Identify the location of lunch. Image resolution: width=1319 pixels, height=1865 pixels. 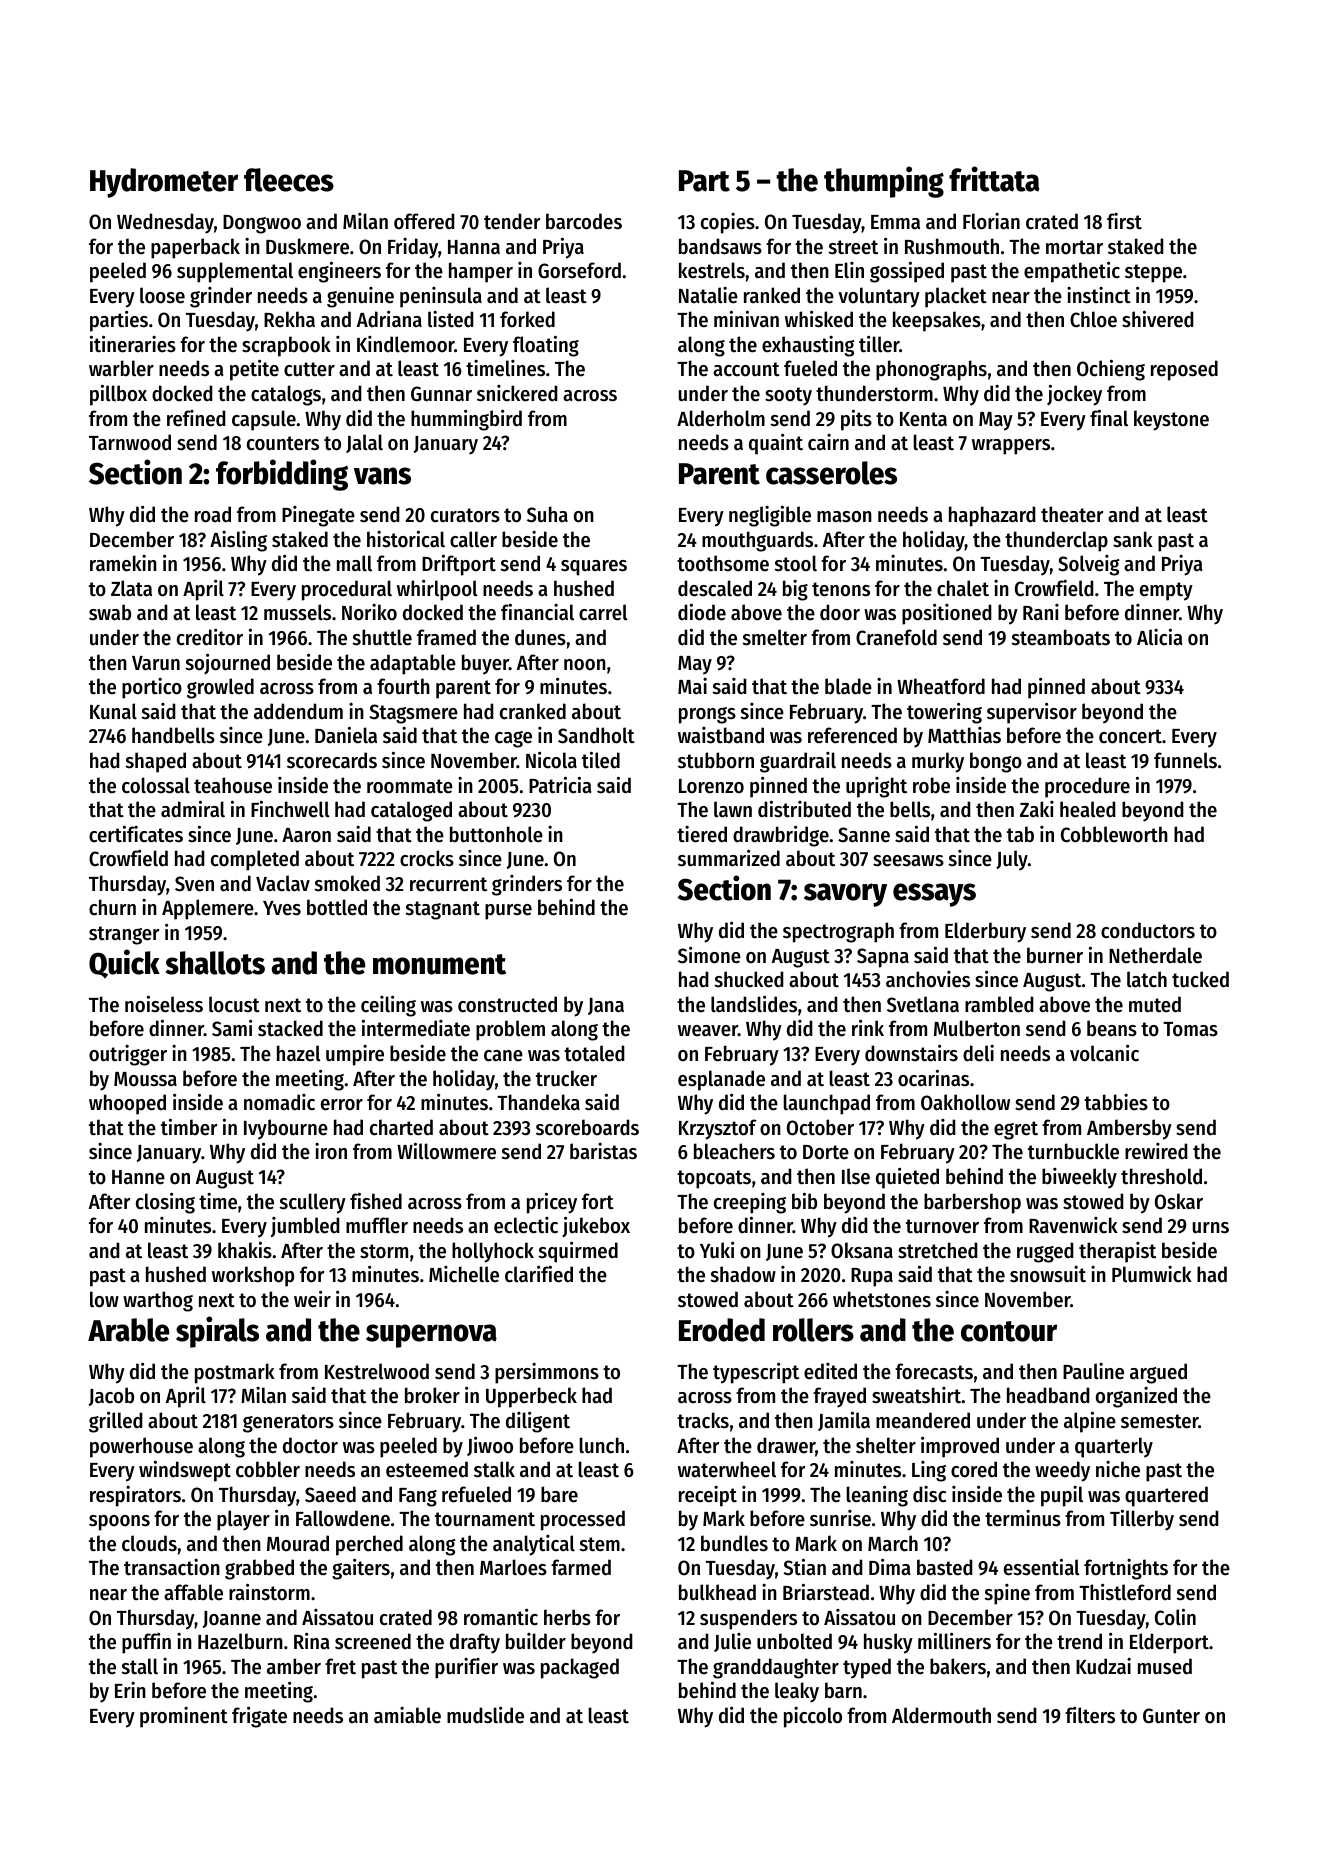
(601, 1445).
